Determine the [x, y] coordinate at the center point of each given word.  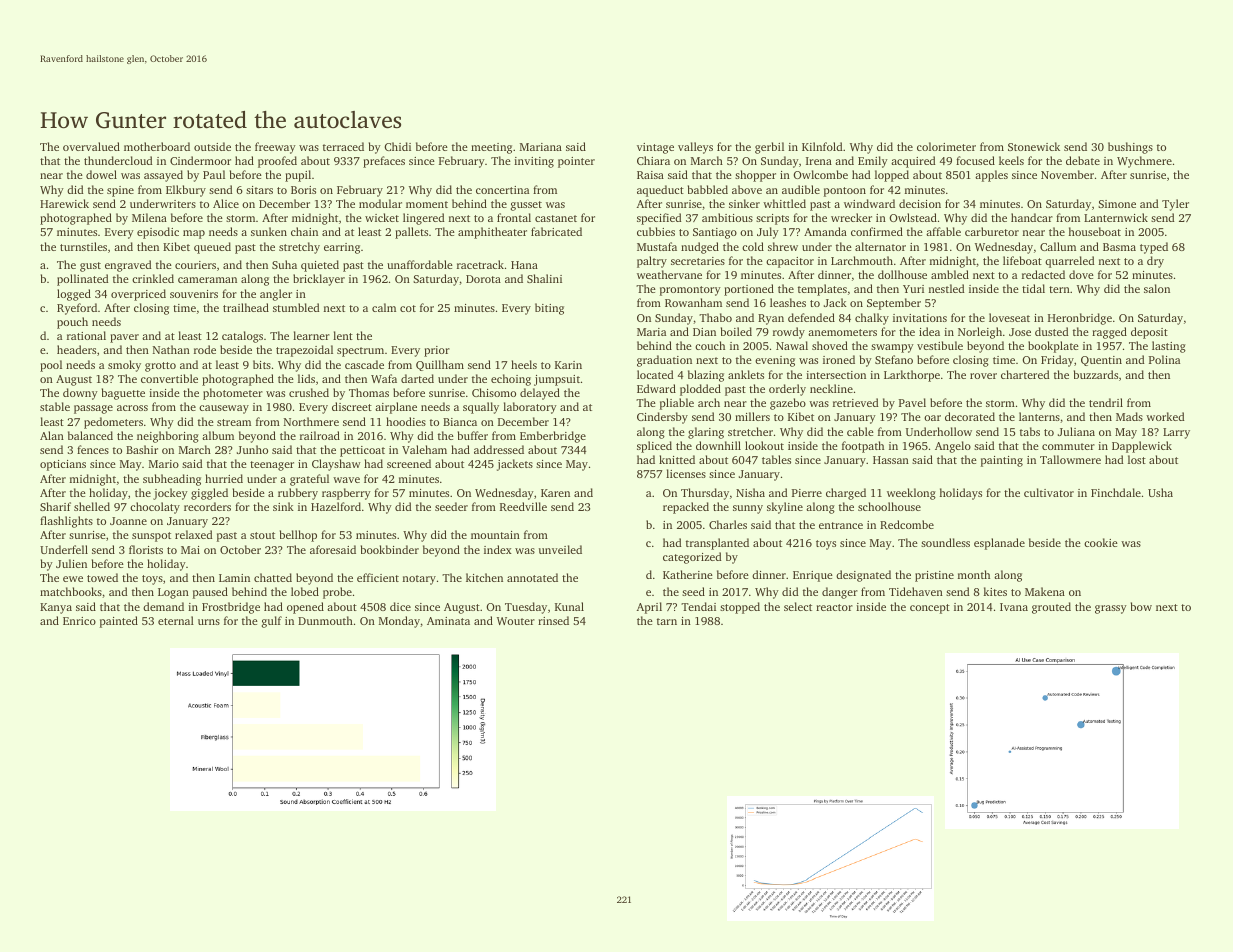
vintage [655, 148]
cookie [1101, 542]
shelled [92, 506]
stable [55, 406]
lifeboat [1022, 260]
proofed [277, 162]
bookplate [1053, 347]
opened [305, 608]
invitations [920, 318]
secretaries [698, 261]
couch [710, 345]
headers [76, 349]
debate [1083, 160]
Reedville [523, 506]
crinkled [153, 278]
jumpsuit [557, 380]
